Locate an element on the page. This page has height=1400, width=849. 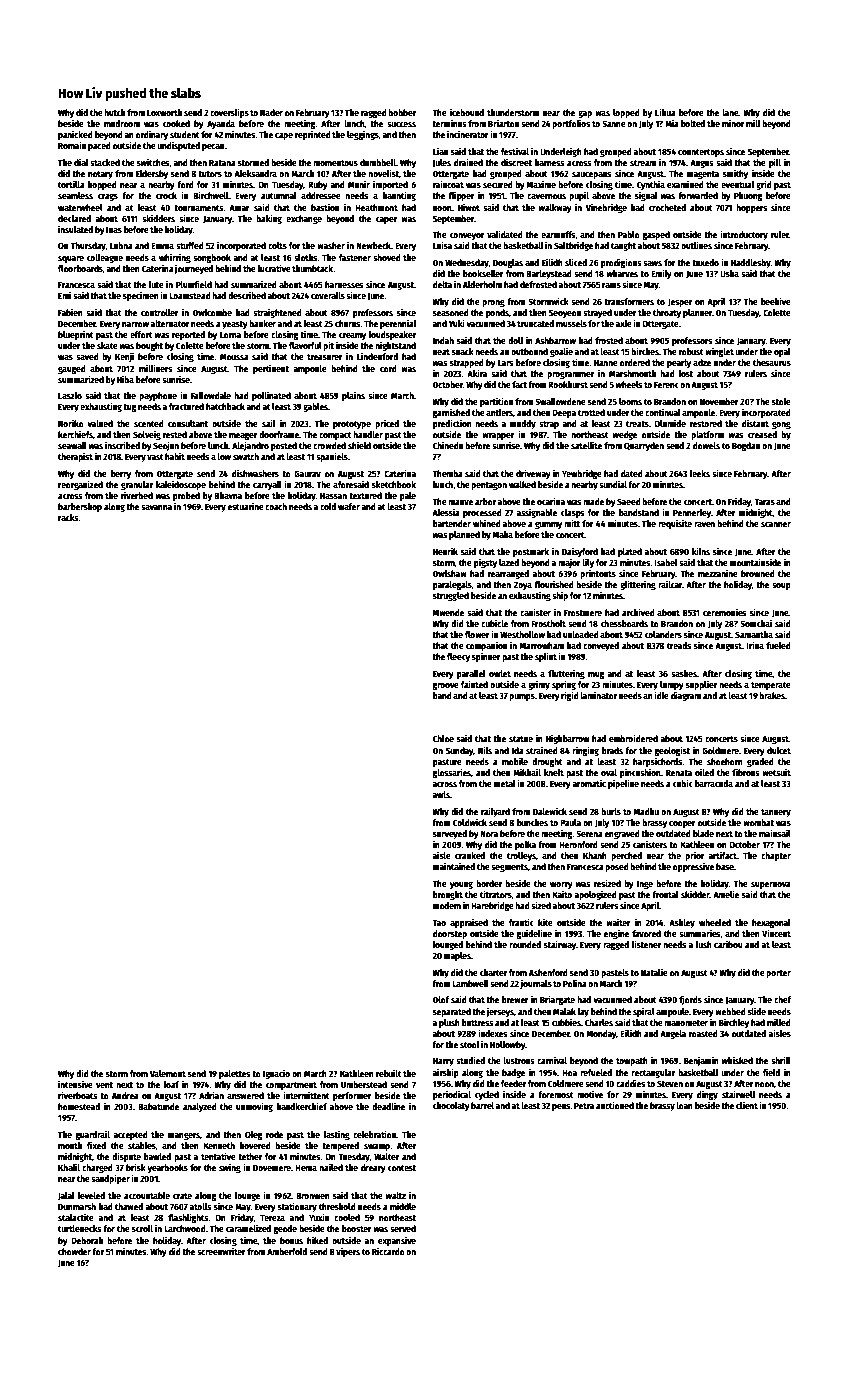
Hassan is located at coordinates (333, 496).
